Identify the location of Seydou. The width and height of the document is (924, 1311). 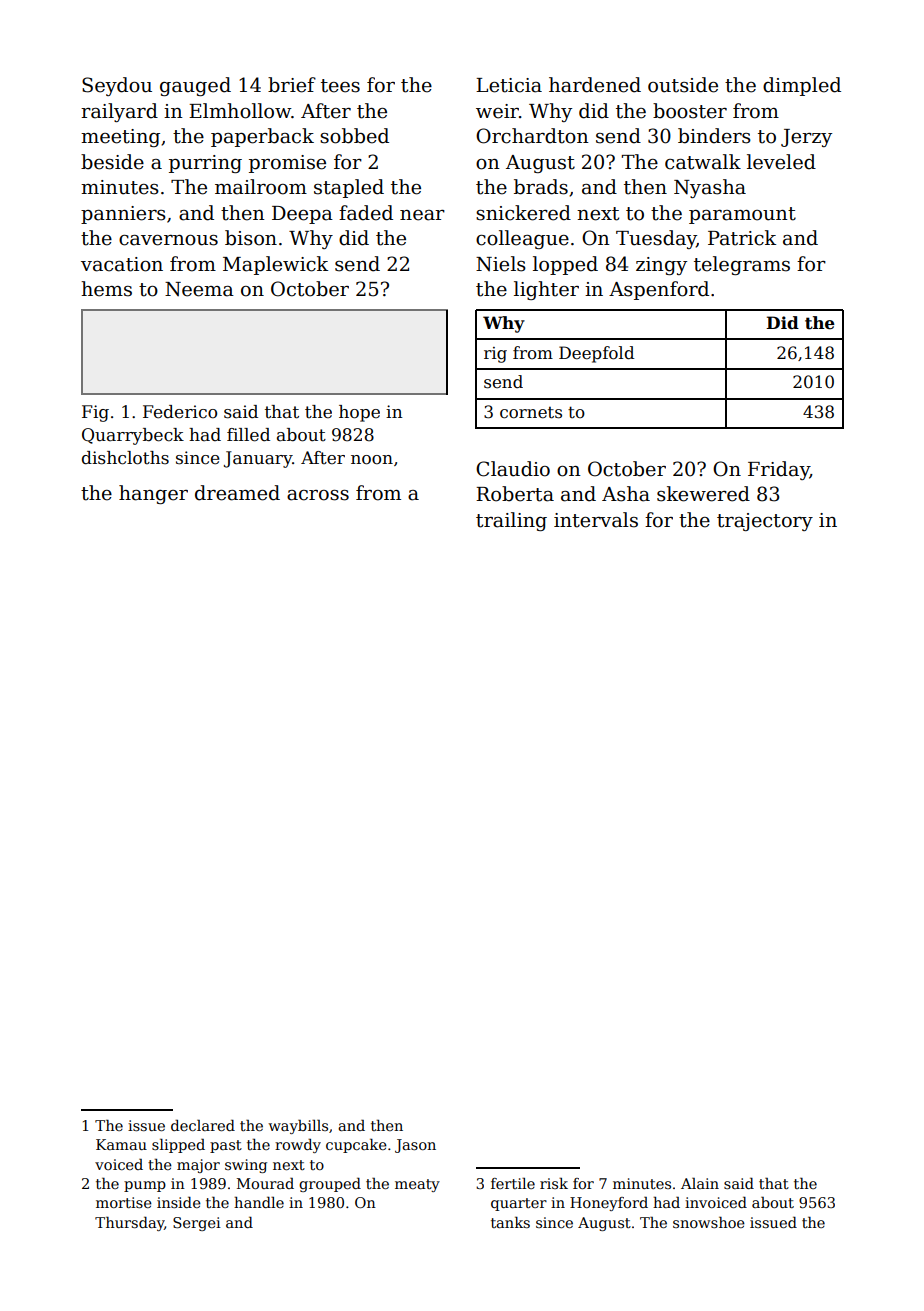
(117, 86).
